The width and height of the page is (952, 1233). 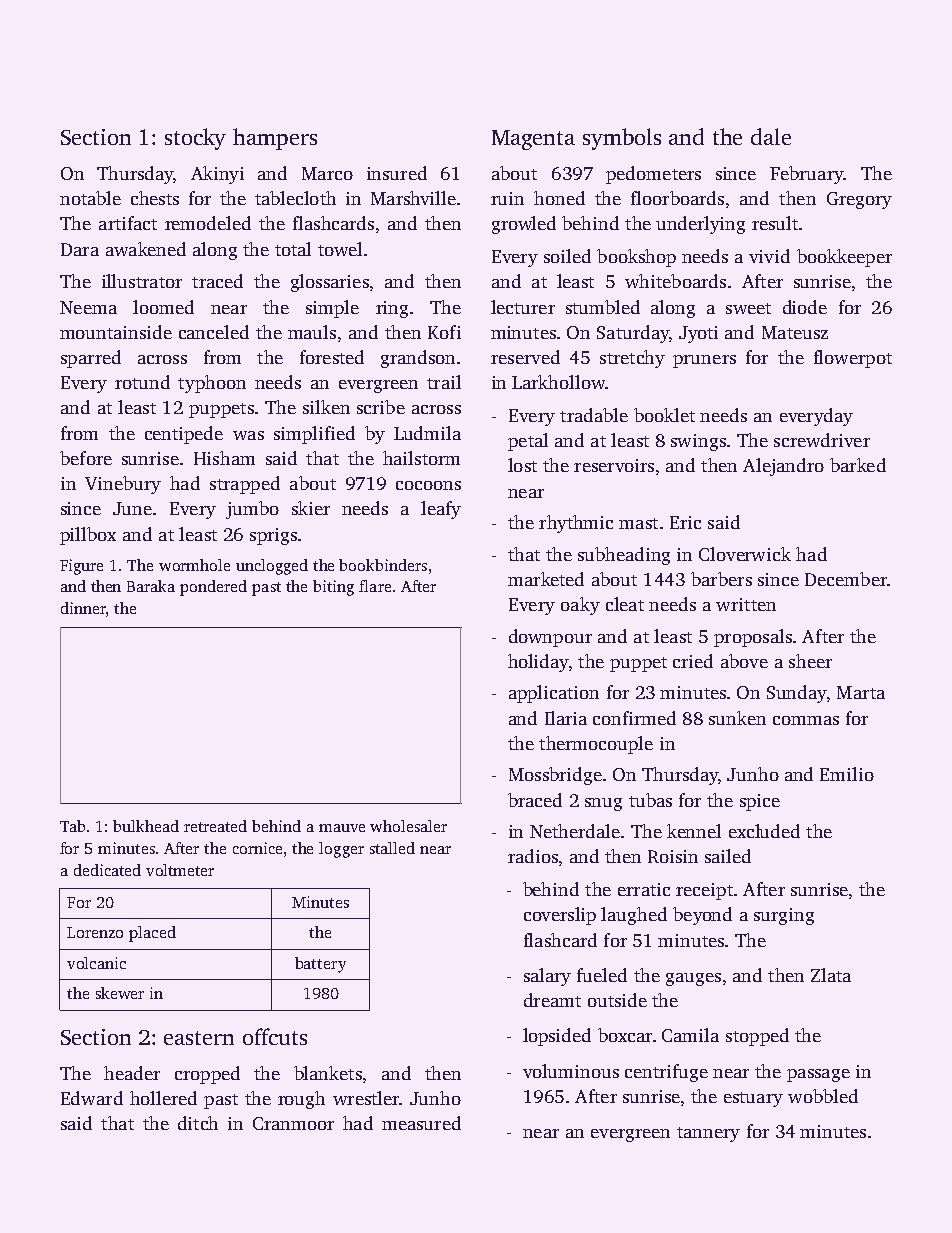 What do you see at coordinates (275, 139) in the page?
I see `hampers` at bounding box center [275, 139].
